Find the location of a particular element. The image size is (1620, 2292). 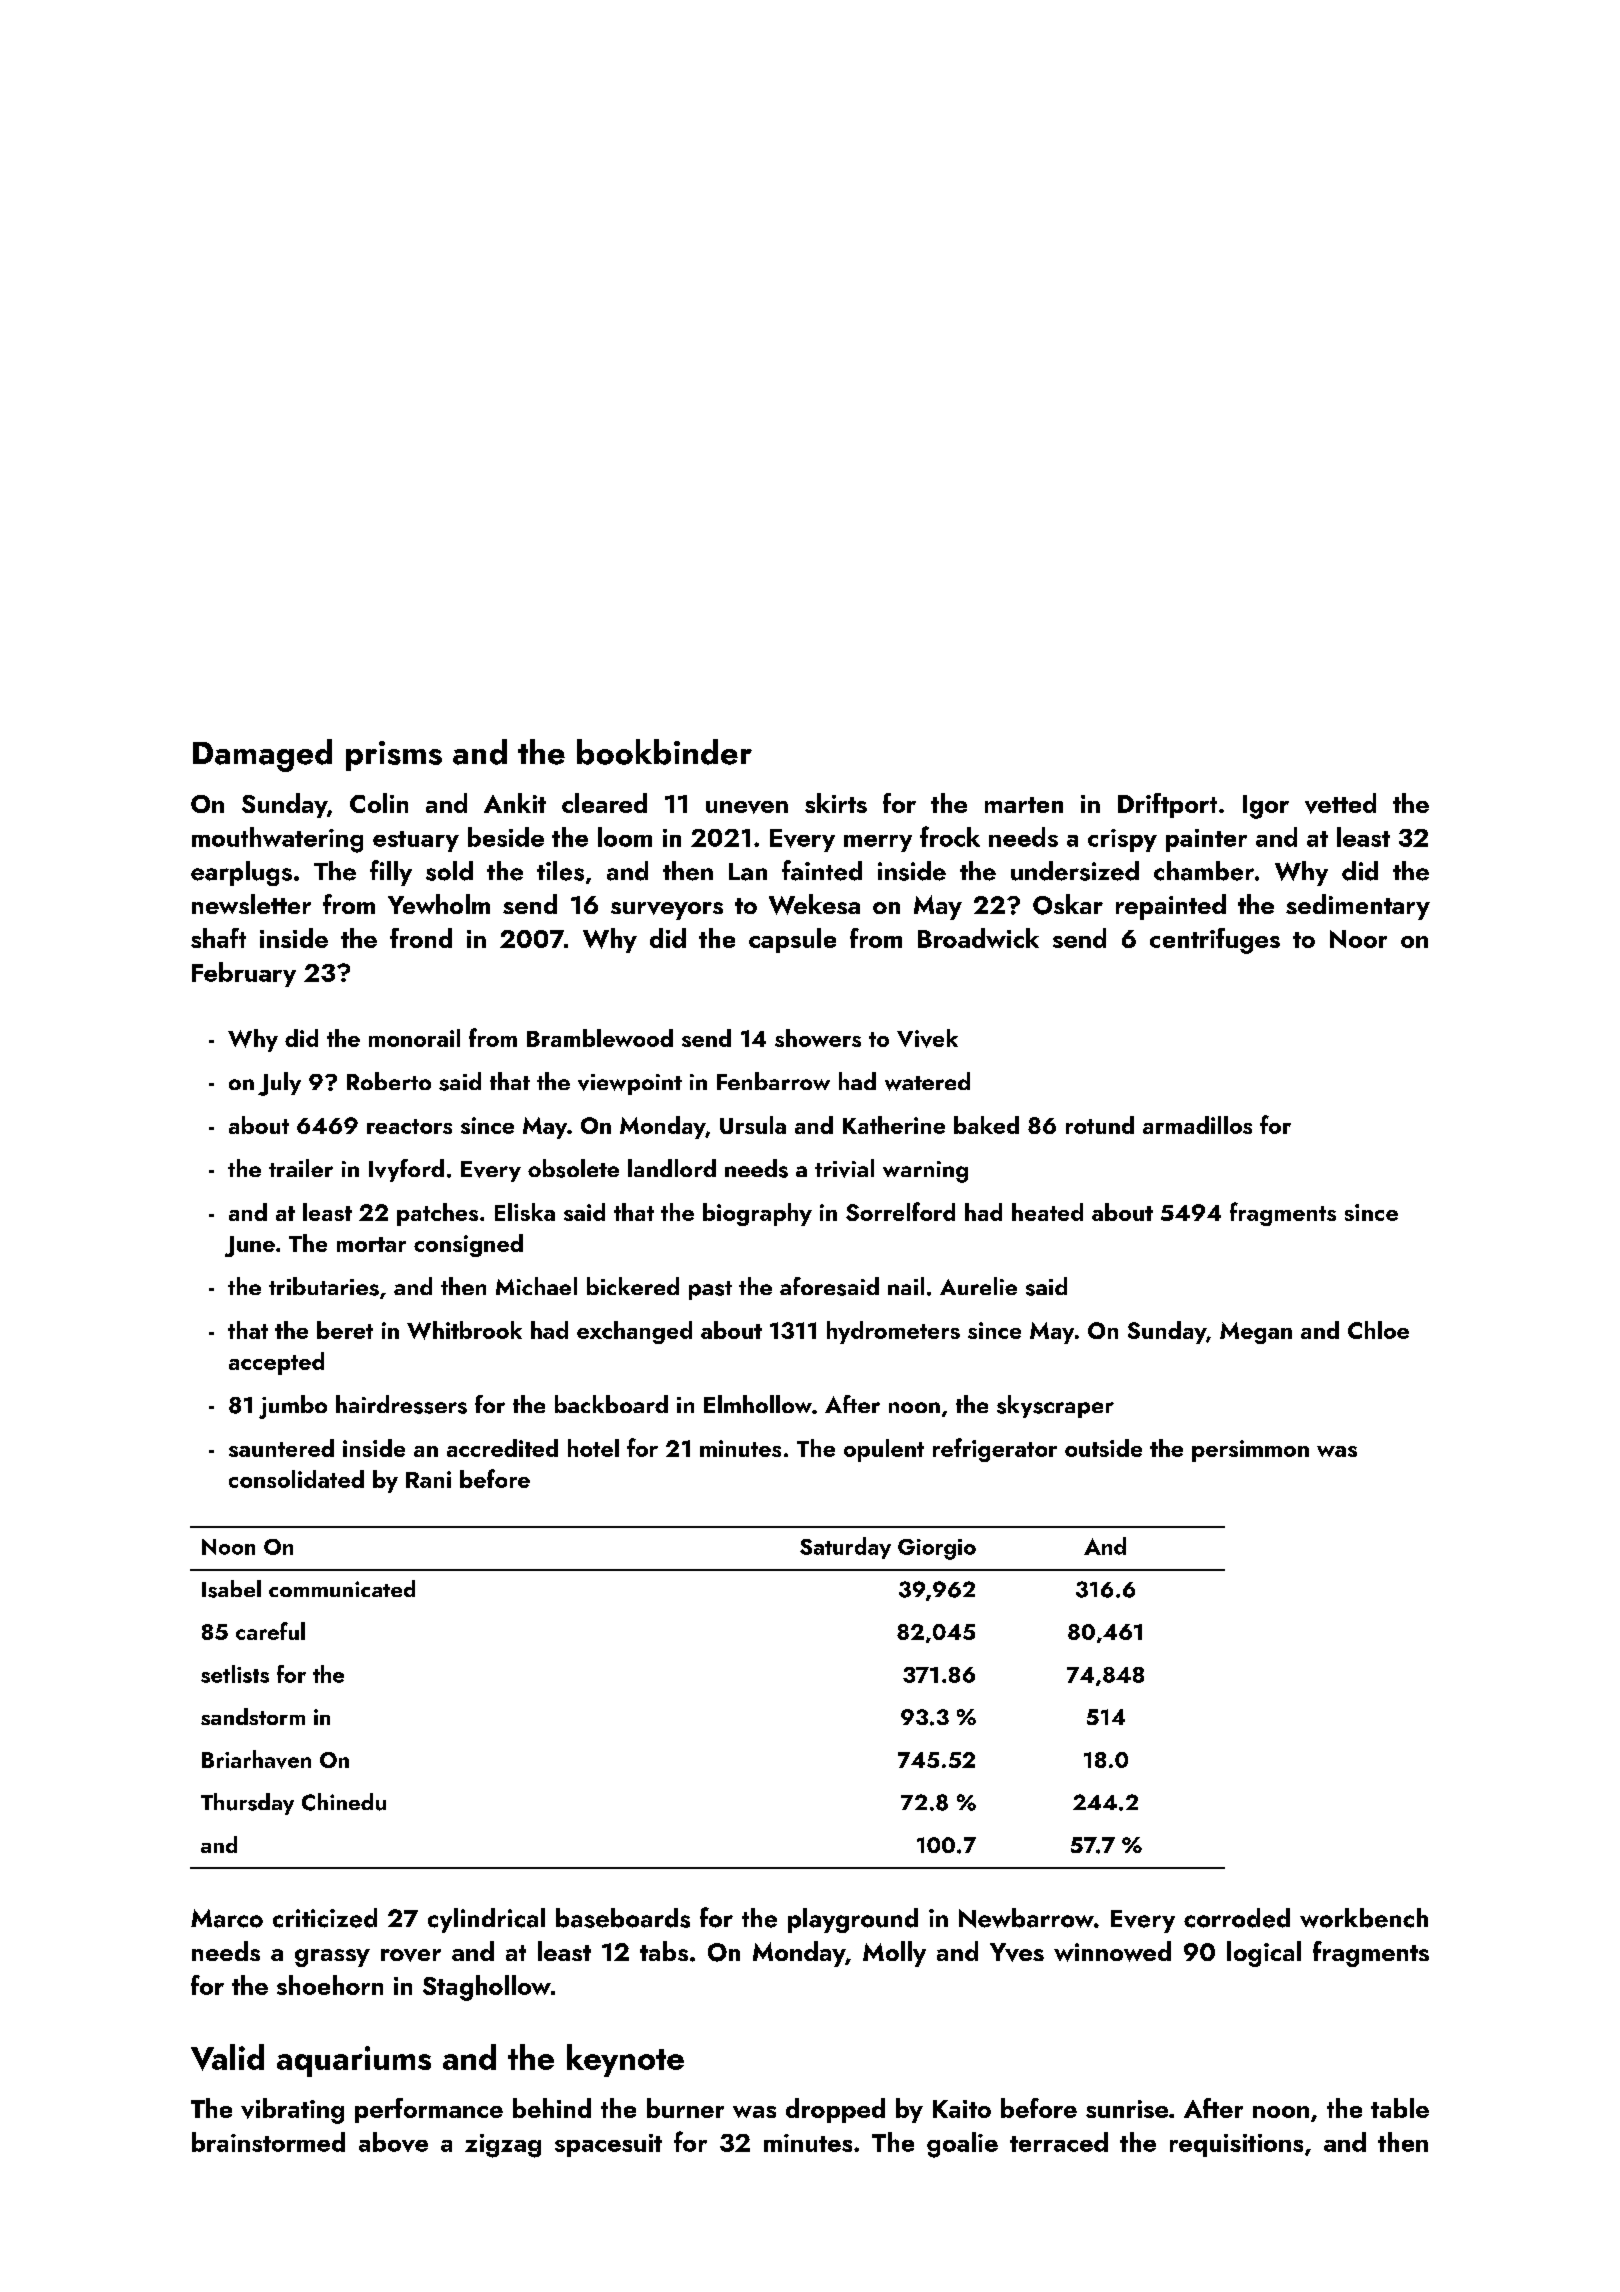

brainstormed is located at coordinates (268, 2142).
